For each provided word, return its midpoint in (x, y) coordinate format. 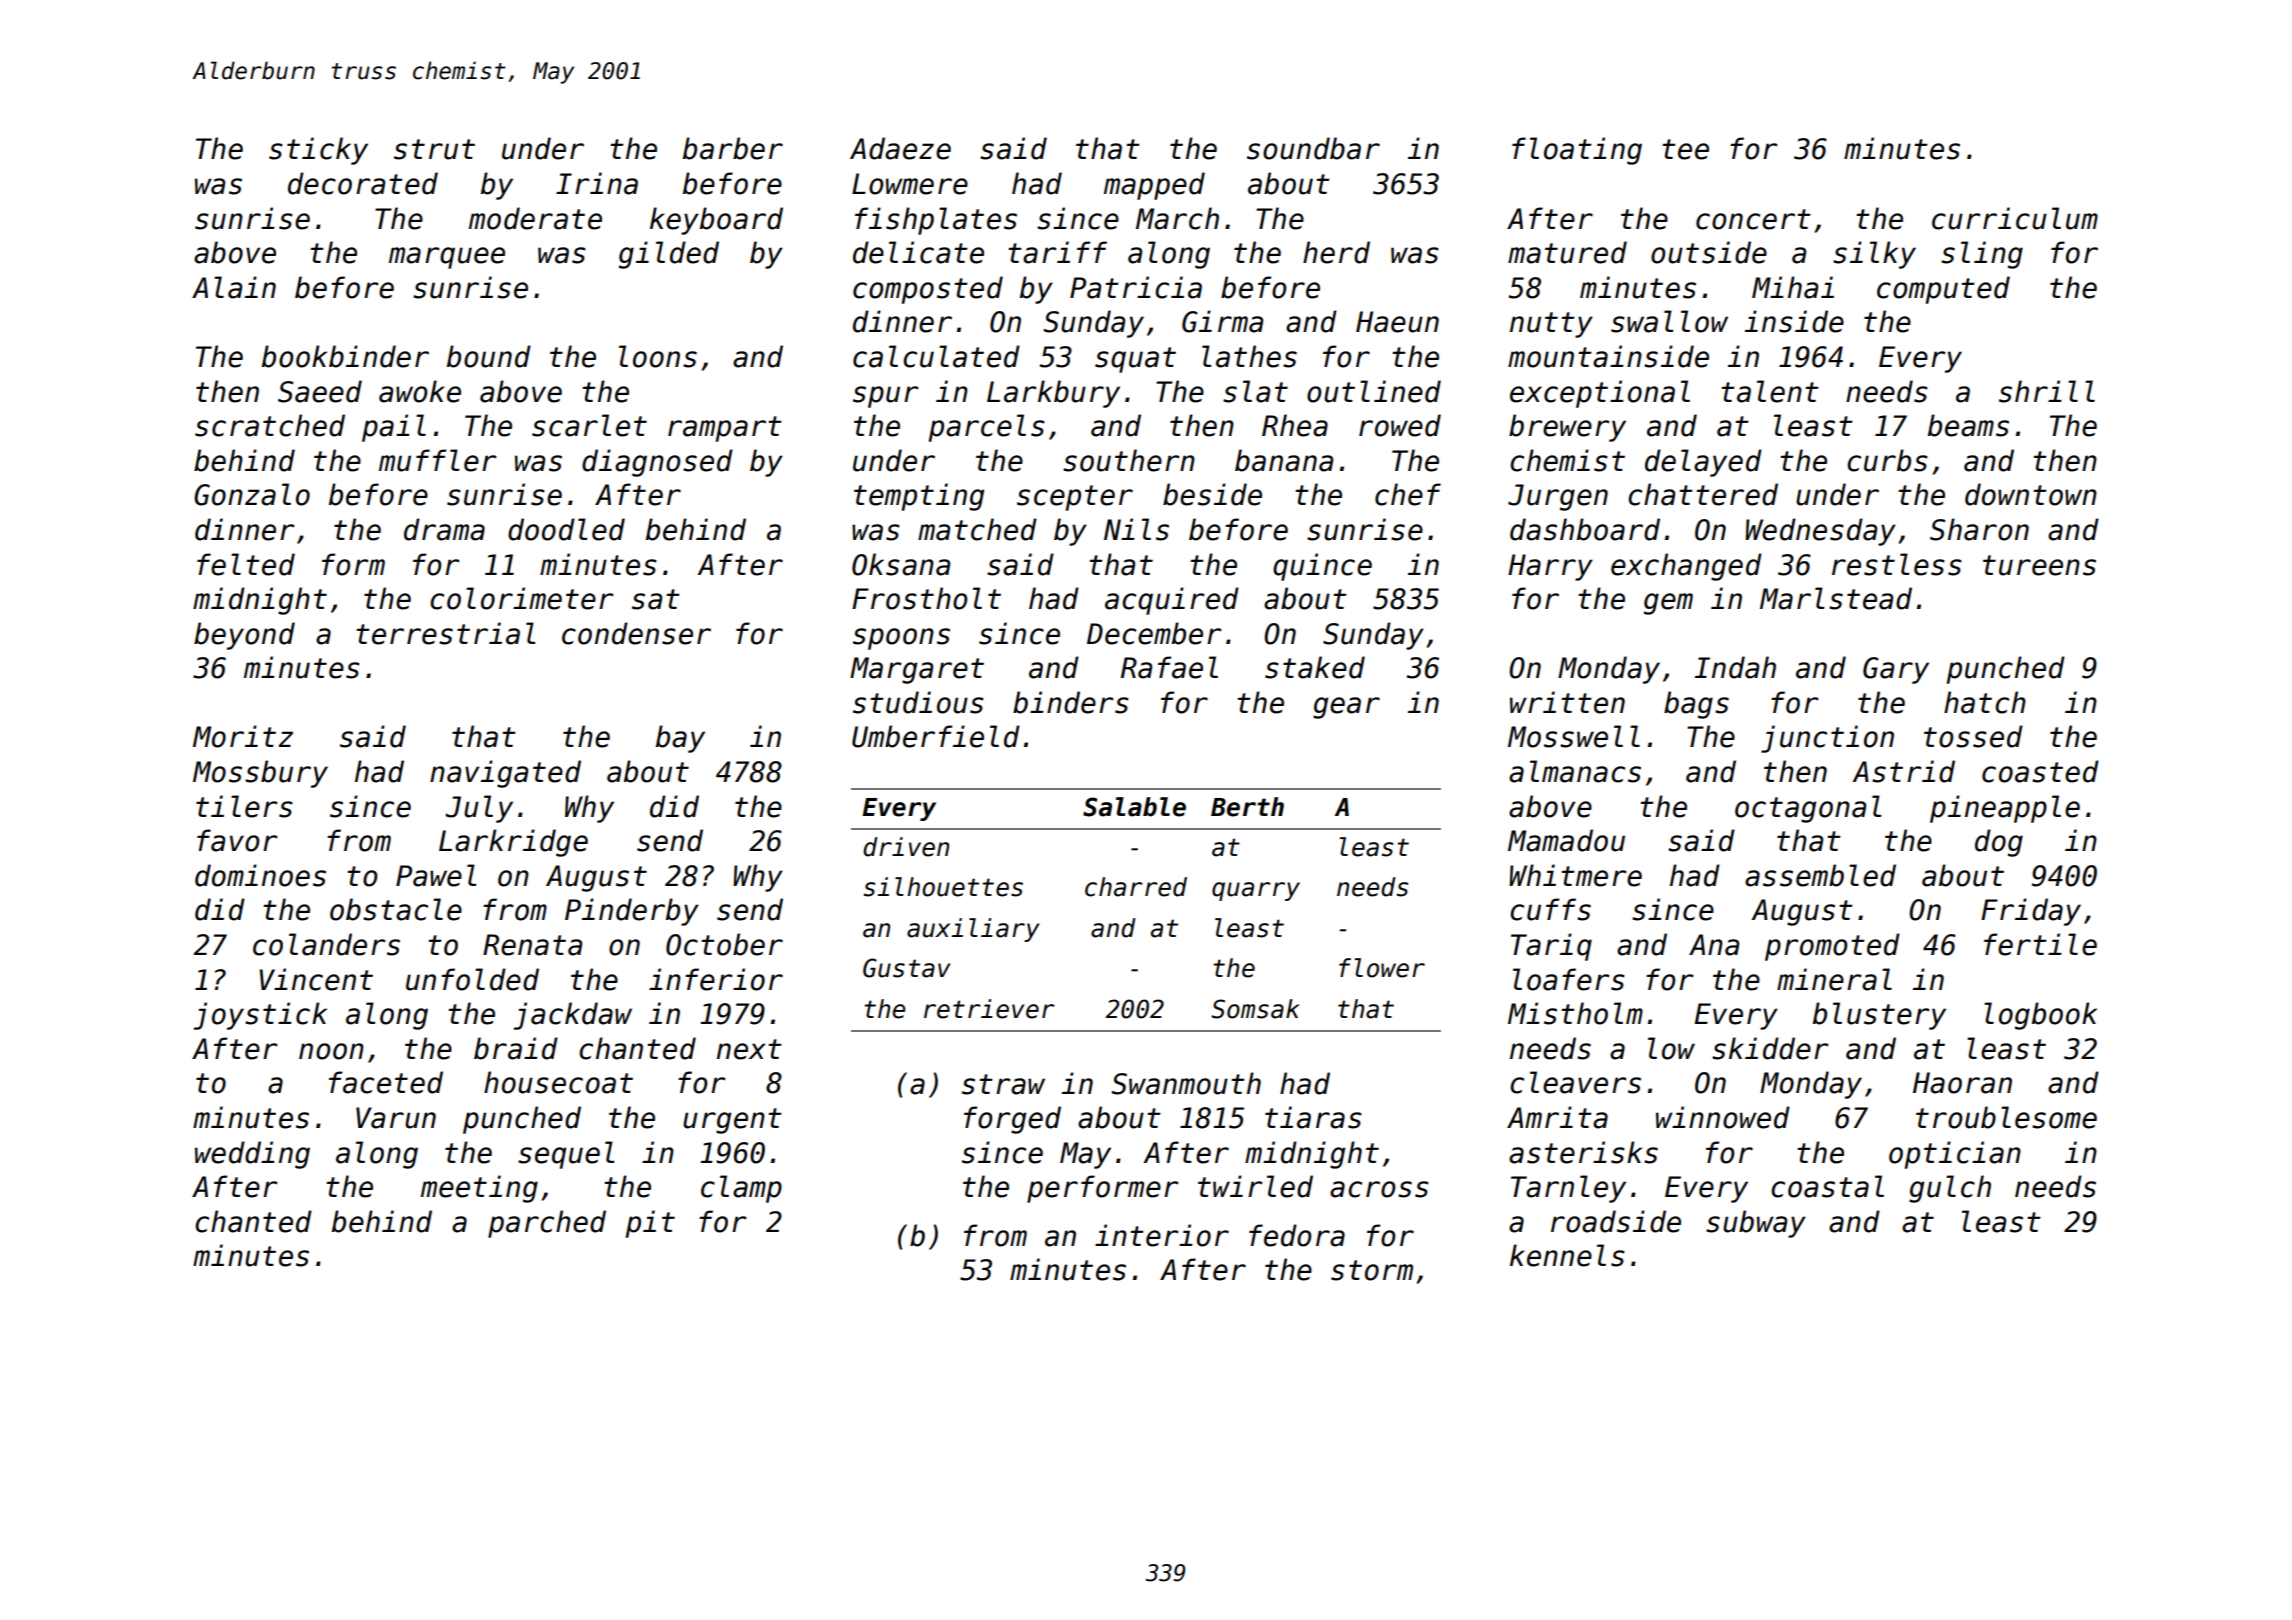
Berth (1247, 807)
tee (1685, 149)
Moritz (243, 736)
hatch (1985, 702)
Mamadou (1566, 840)
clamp (741, 1189)
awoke (420, 391)
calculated (936, 356)
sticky (318, 151)
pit (650, 1224)
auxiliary (973, 930)
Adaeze (900, 148)
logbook (2040, 1016)
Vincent (316, 979)
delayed (1703, 463)
